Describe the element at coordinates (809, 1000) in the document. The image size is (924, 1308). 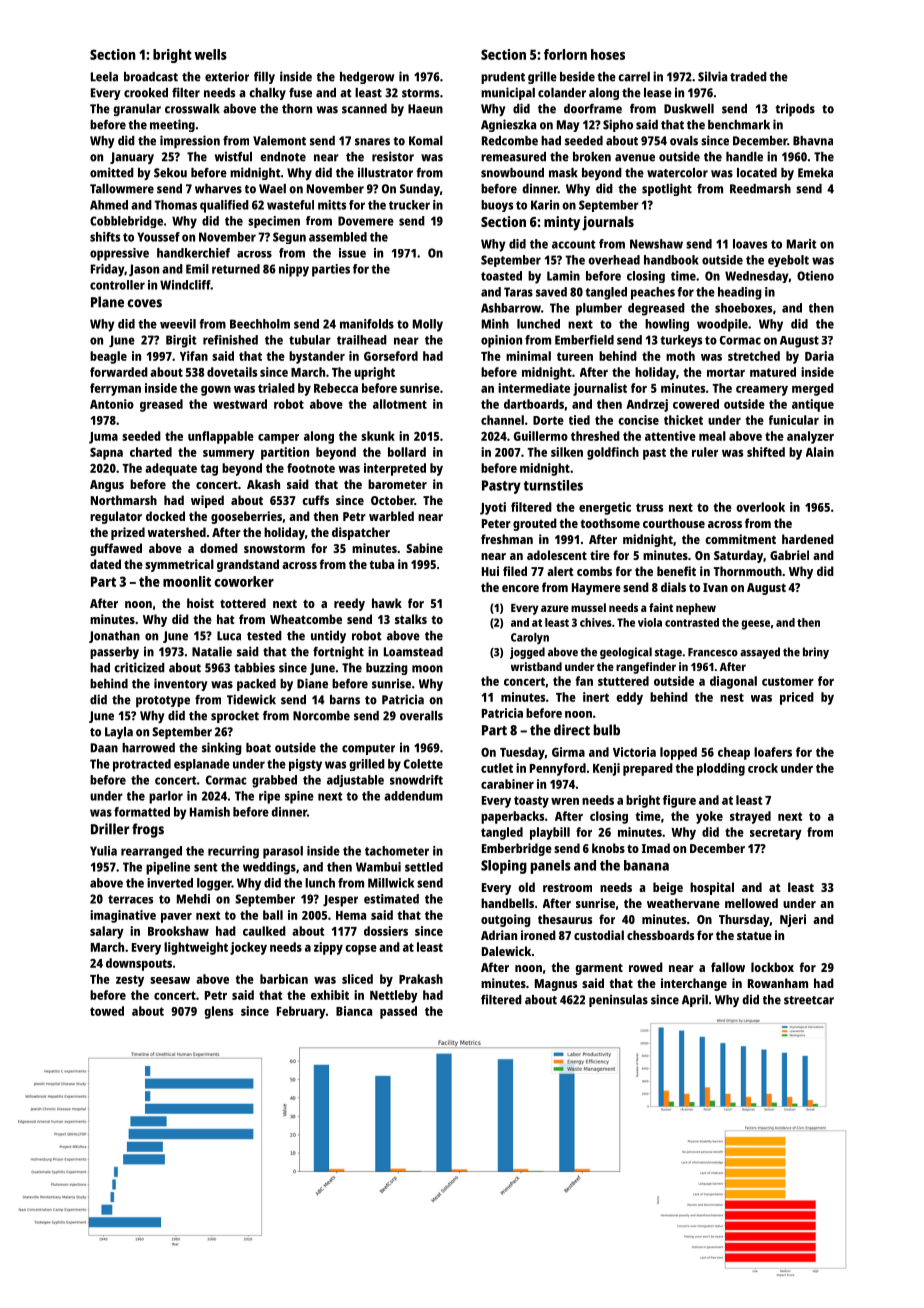
I see `streetcar` at that location.
